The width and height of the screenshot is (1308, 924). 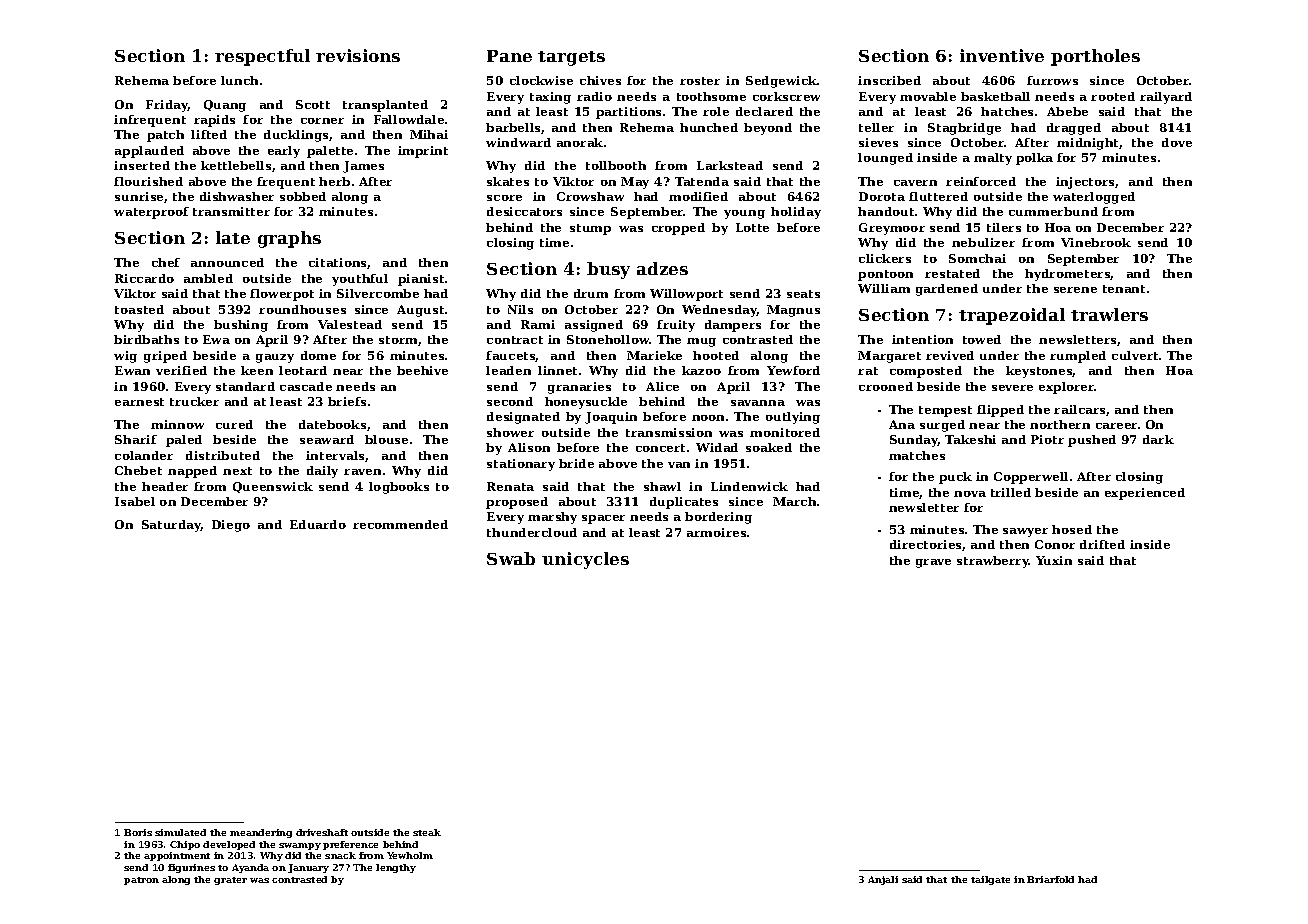 What do you see at coordinates (171, 526) in the screenshot?
I see `Saturday` at bounding box center [171, 526].
